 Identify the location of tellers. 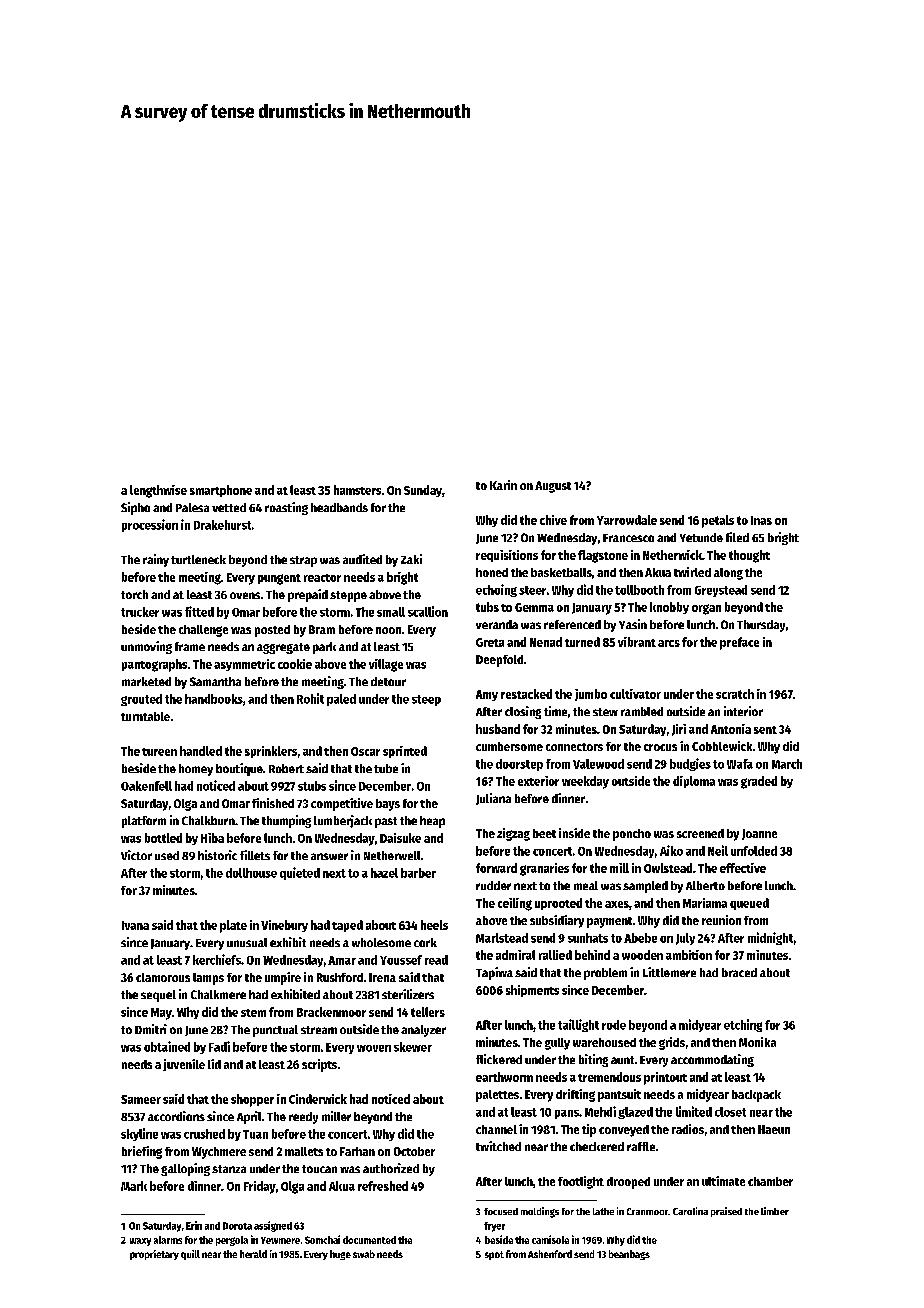
(428, 1012).
